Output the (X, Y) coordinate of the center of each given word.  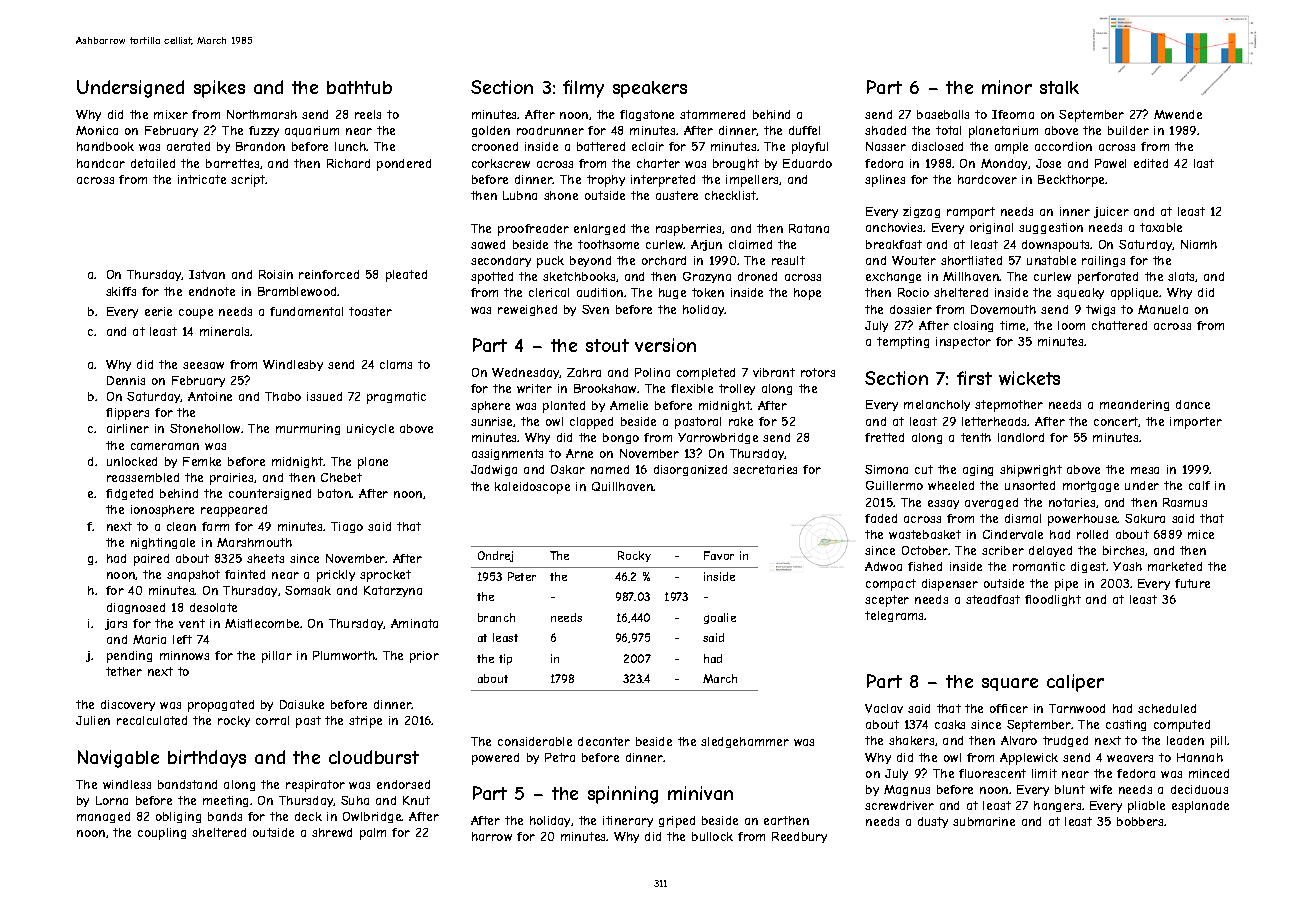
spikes (219, 89)
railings (1103, 261)
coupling (162, 834)
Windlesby (293, 365)
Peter (522, 576)
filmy (583, 89)
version (665, 345)
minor (1007, 87)
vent (192, 623)
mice (1201, 534)
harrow (492, 836)
